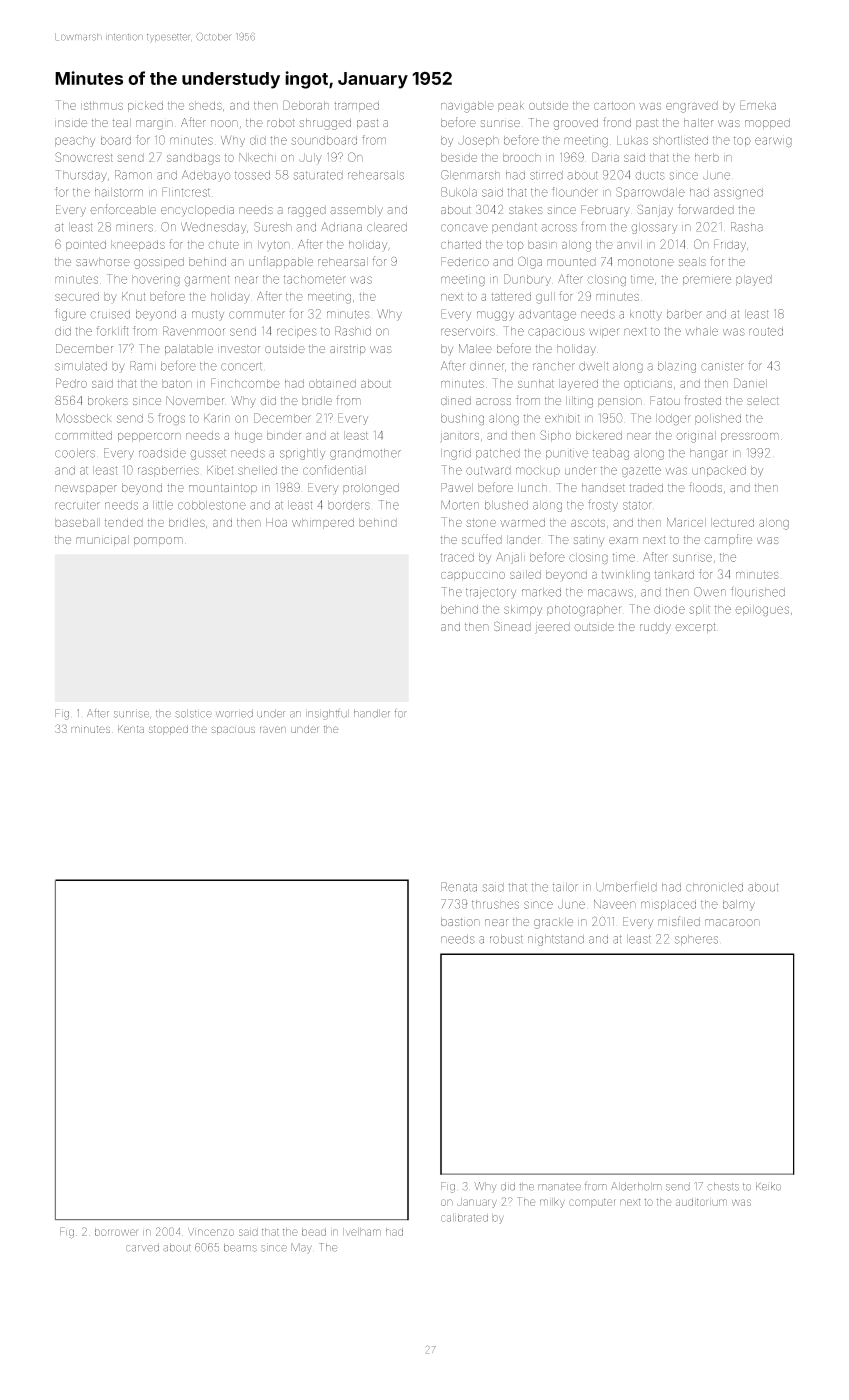 Image resolution: width=849 pixels, height=1400 pixels. Describe the element at coordinates (758, 591) in the page. I see `flourished` at that location.
